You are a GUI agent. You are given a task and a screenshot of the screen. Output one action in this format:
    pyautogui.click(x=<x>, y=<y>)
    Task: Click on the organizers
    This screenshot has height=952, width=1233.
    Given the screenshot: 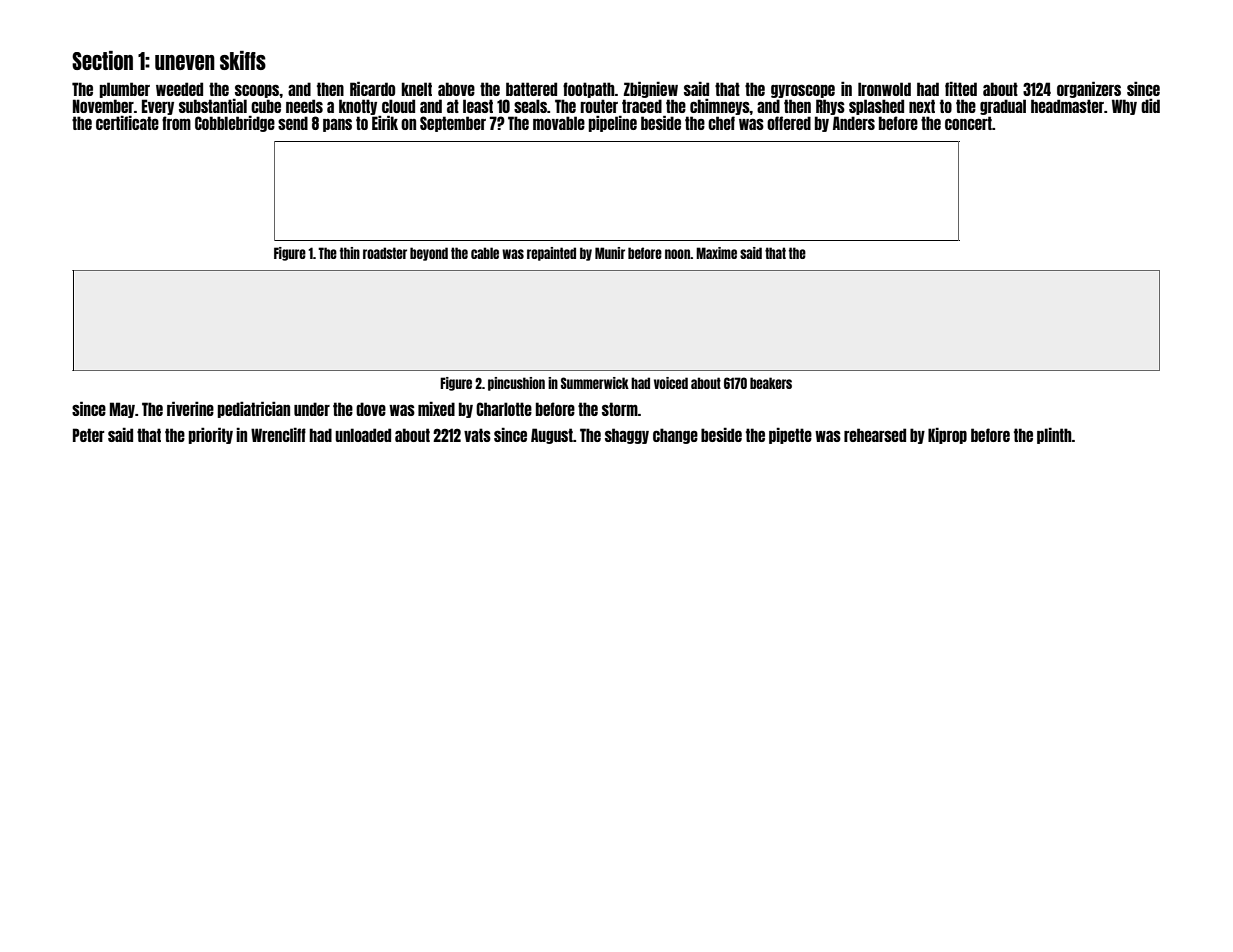 What is the action you would take?
    pyautogui.click(x=1089, y=89)
